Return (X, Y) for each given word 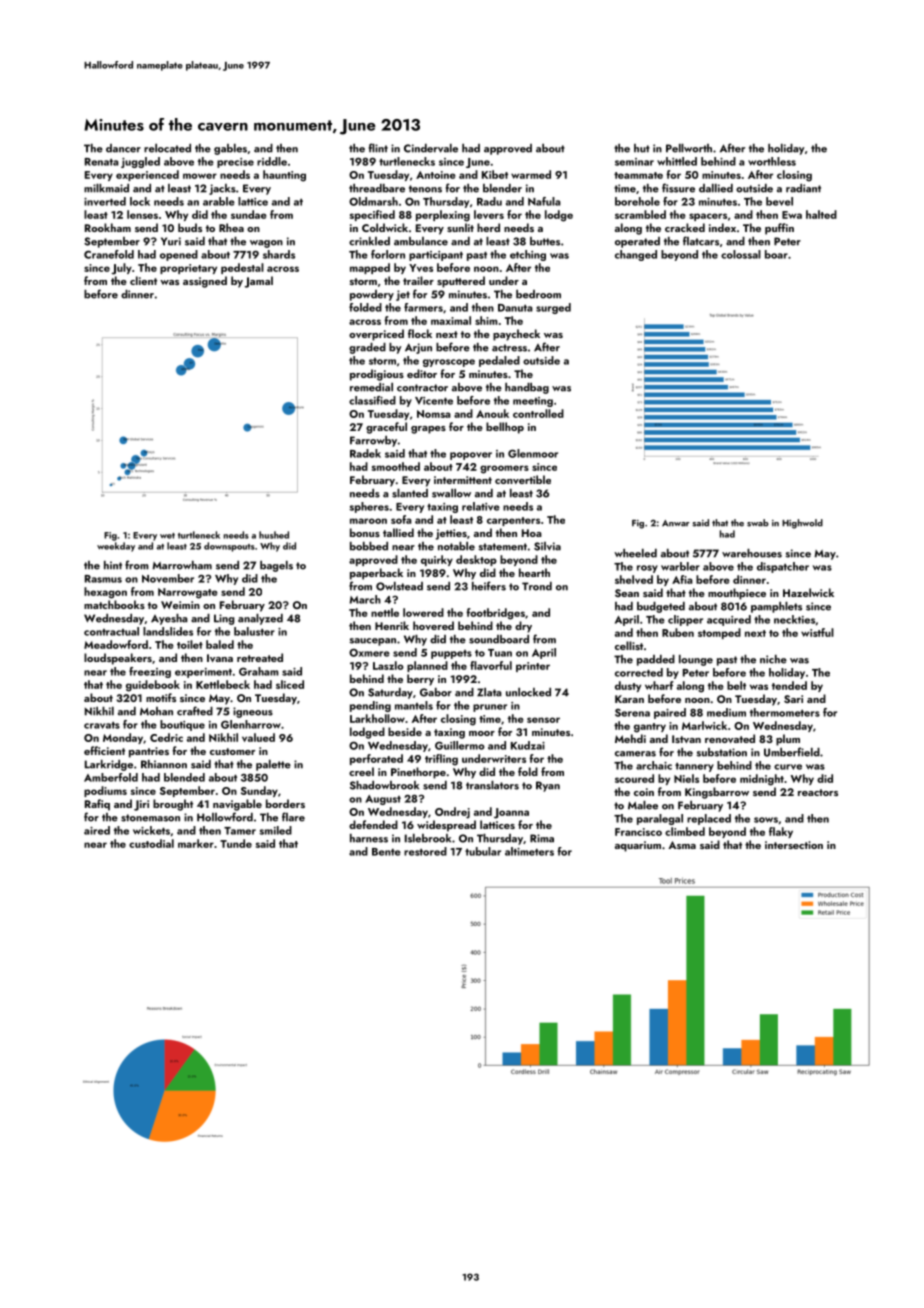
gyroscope (449, 363)
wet (167, 536)
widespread (446, 826)
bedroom (538, 294)
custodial (151, 843)
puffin (779, 229)
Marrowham (182, 565)
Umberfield (792, 752)
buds (190, 227)
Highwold (802, 524)
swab (758, 523)
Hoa (532, 533)
